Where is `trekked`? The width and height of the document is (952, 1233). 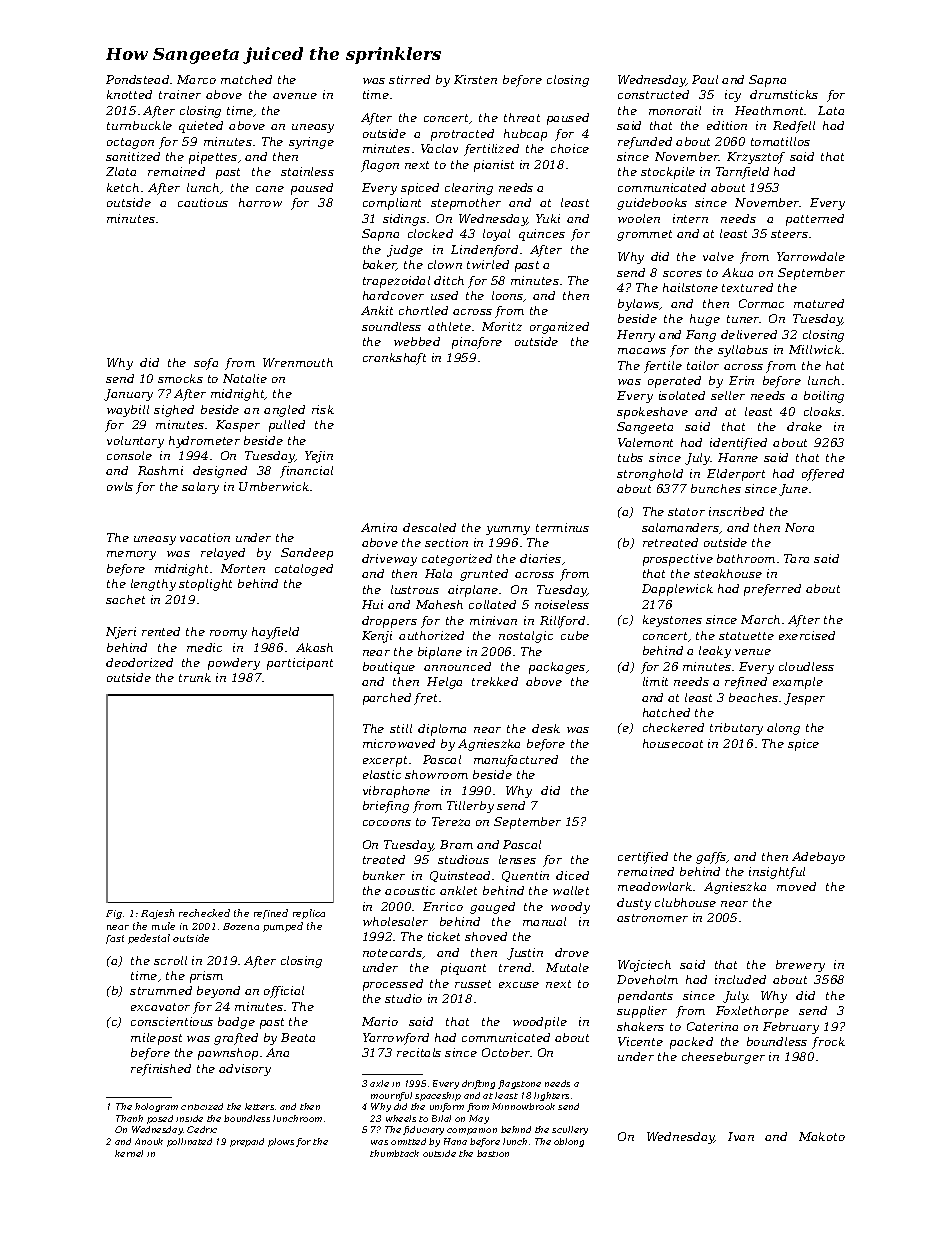
trekked is located at coordinates (495, 681).
